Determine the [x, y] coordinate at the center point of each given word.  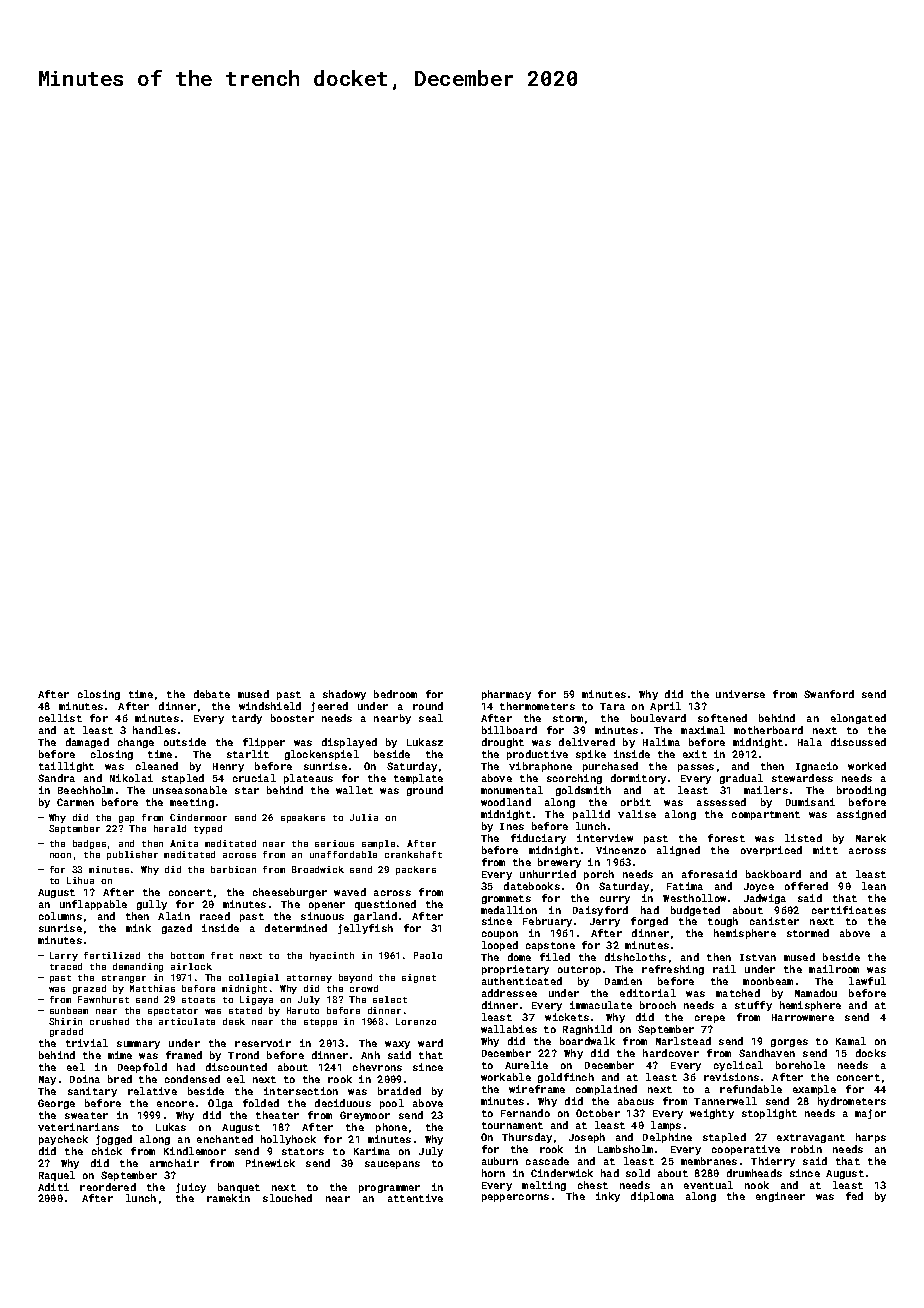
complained [606, 1090]
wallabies [509, 1029]
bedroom [395, 694]
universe [740, 694]
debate [212, 694]
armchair [174, 1163]
